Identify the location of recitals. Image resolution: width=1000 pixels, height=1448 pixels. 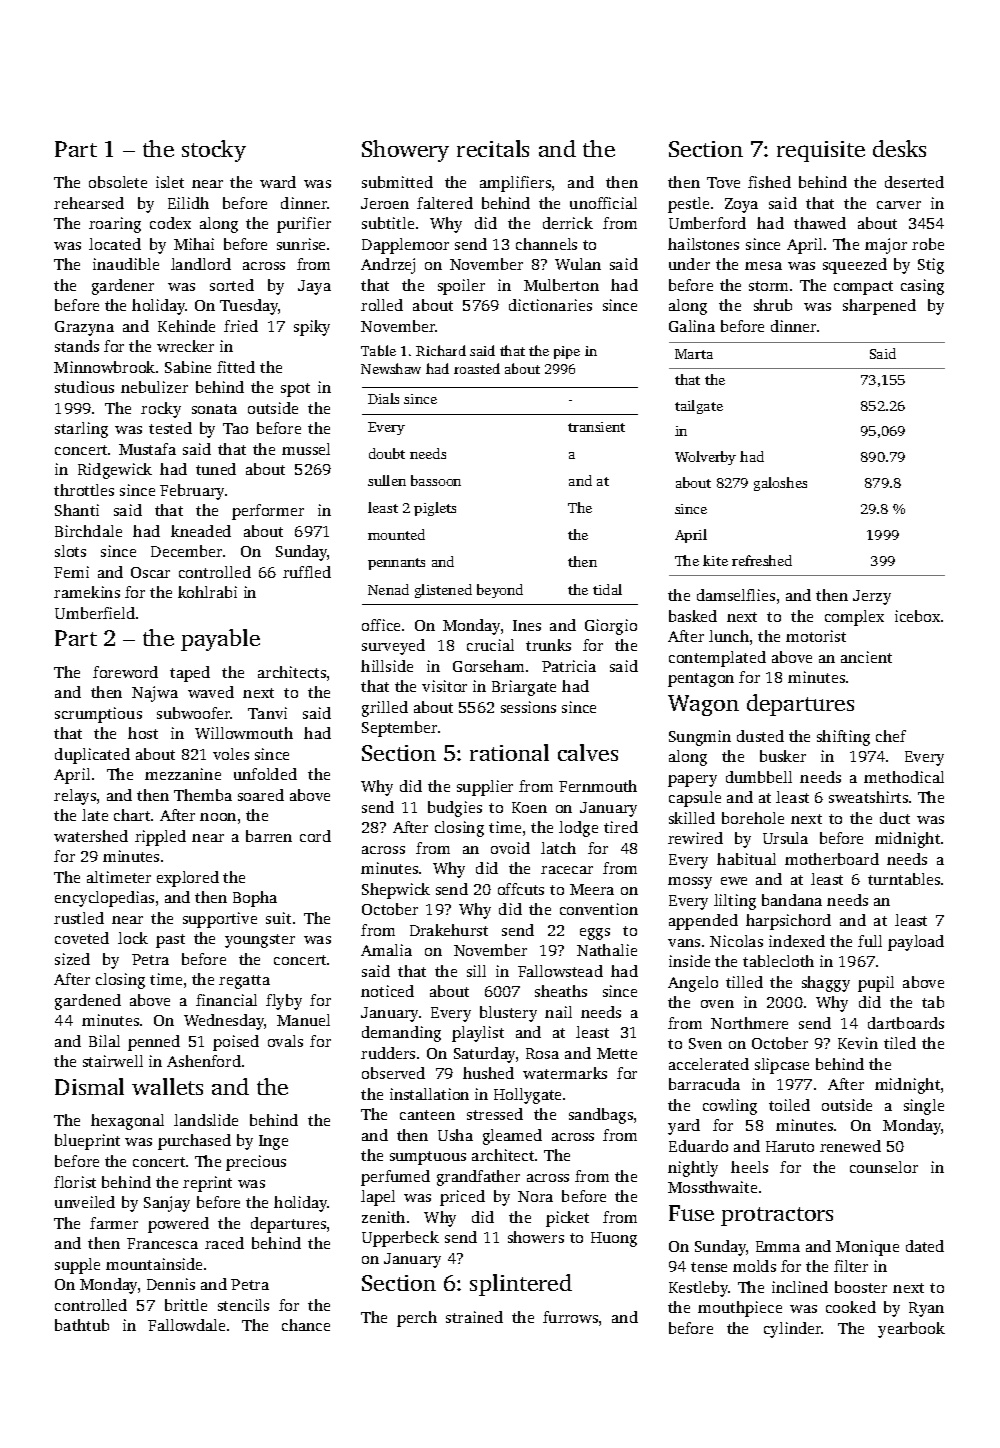
(493, 148).
